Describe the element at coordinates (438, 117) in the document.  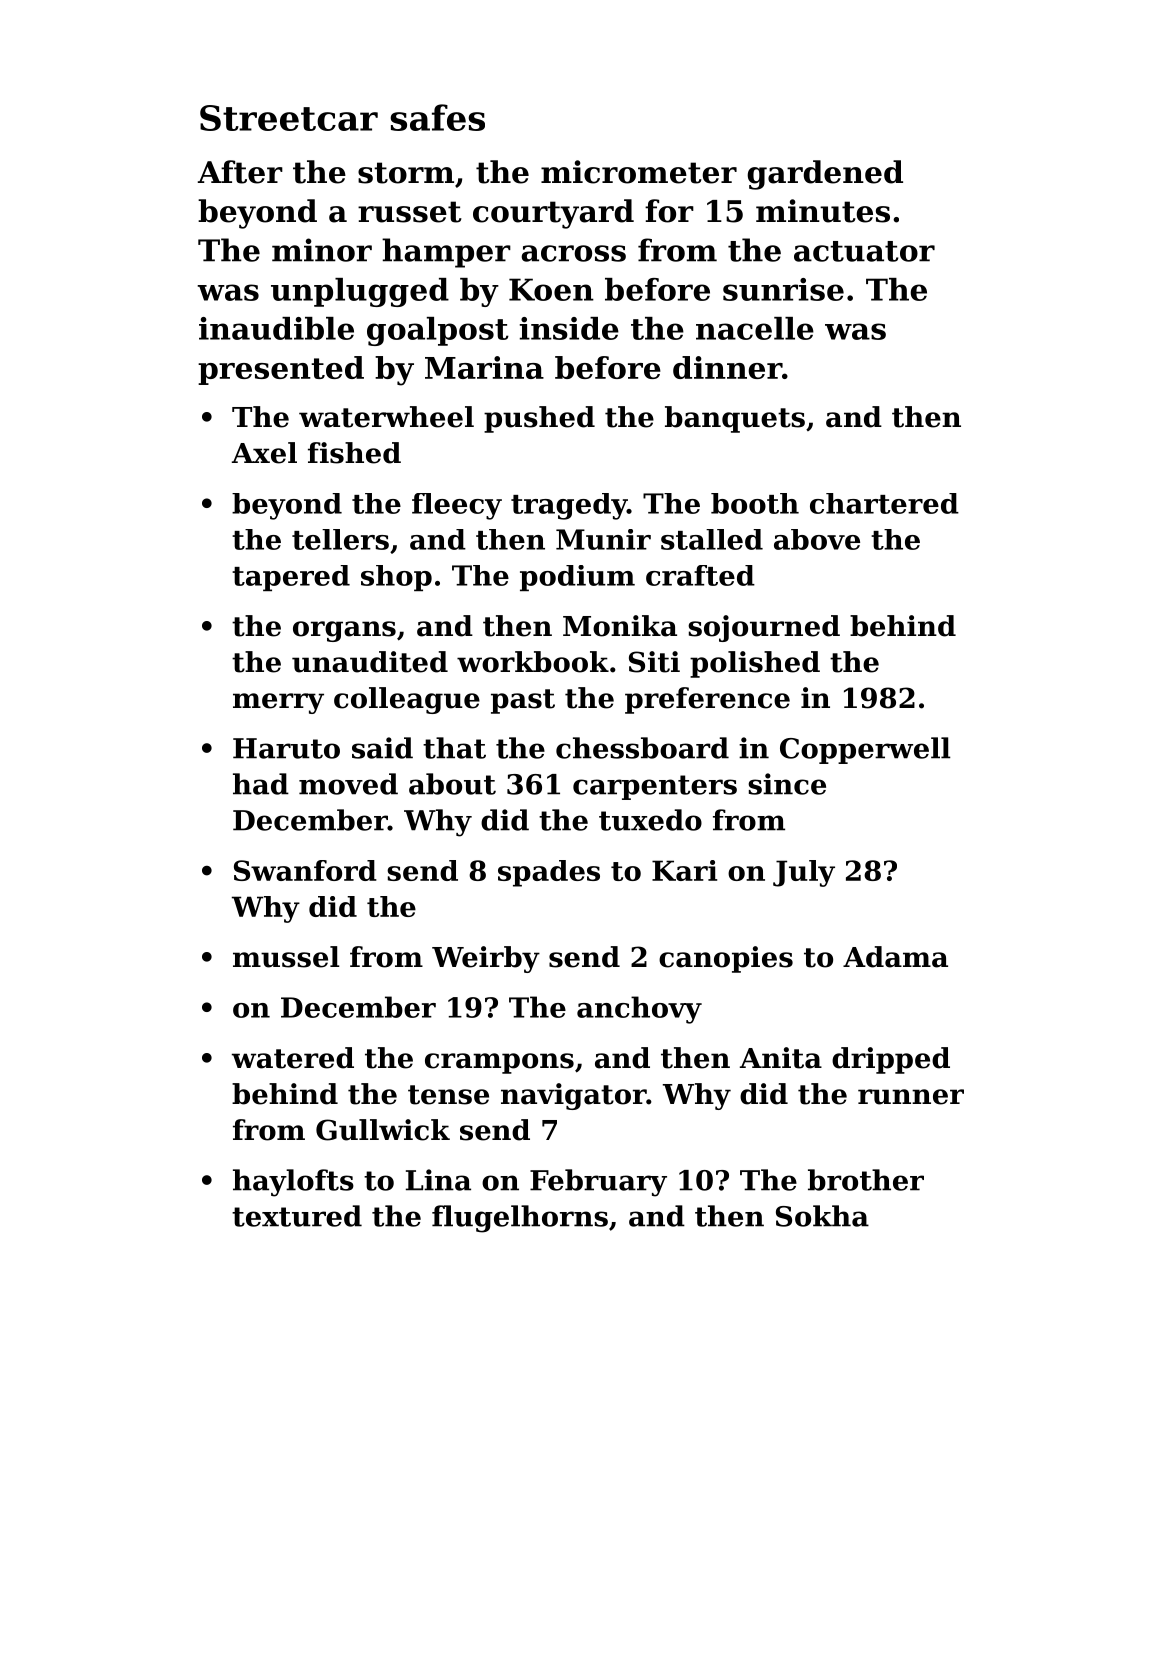
I see `safes` at that location.
